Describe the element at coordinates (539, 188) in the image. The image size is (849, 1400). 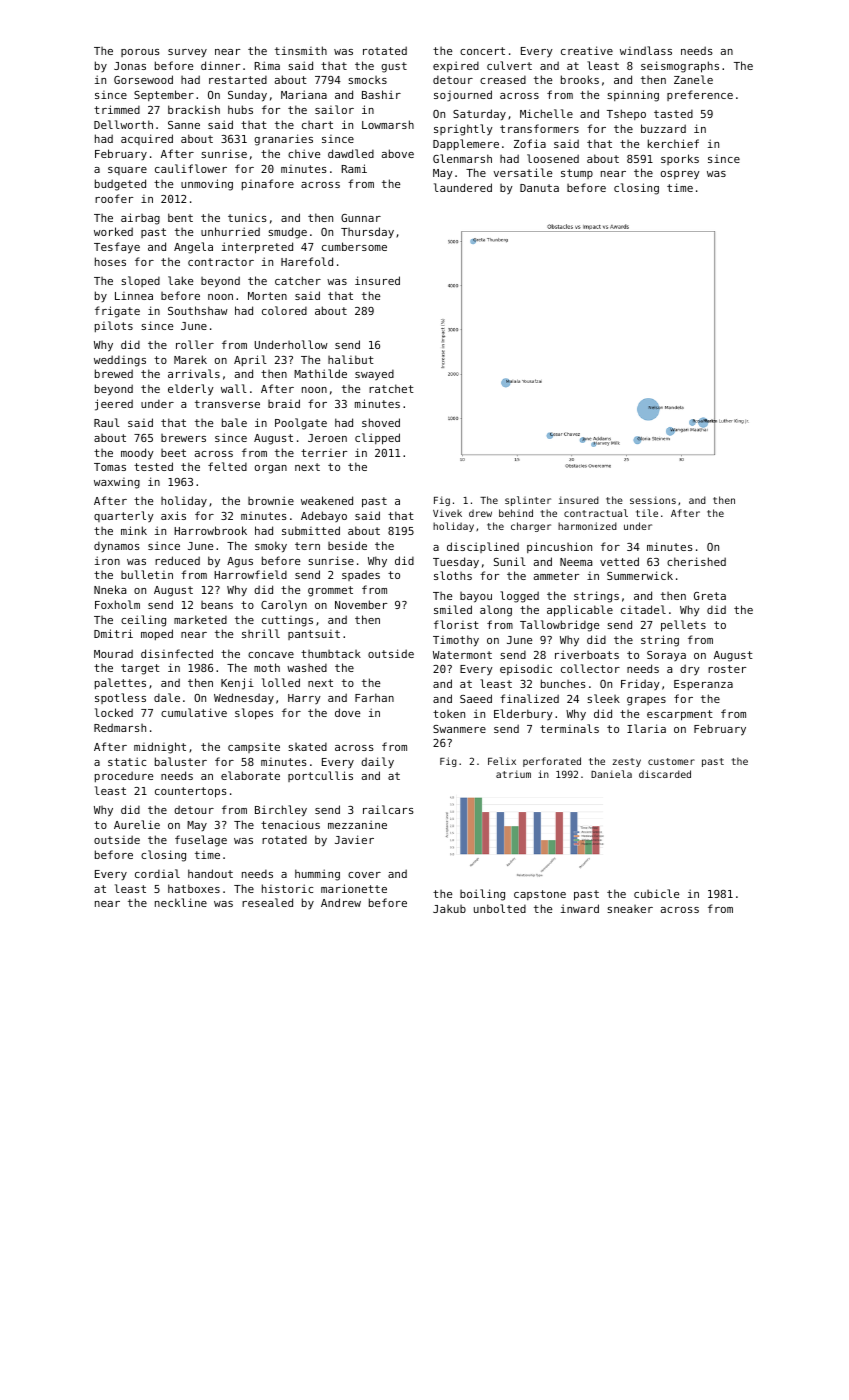
I see `Danuta` at that location.
